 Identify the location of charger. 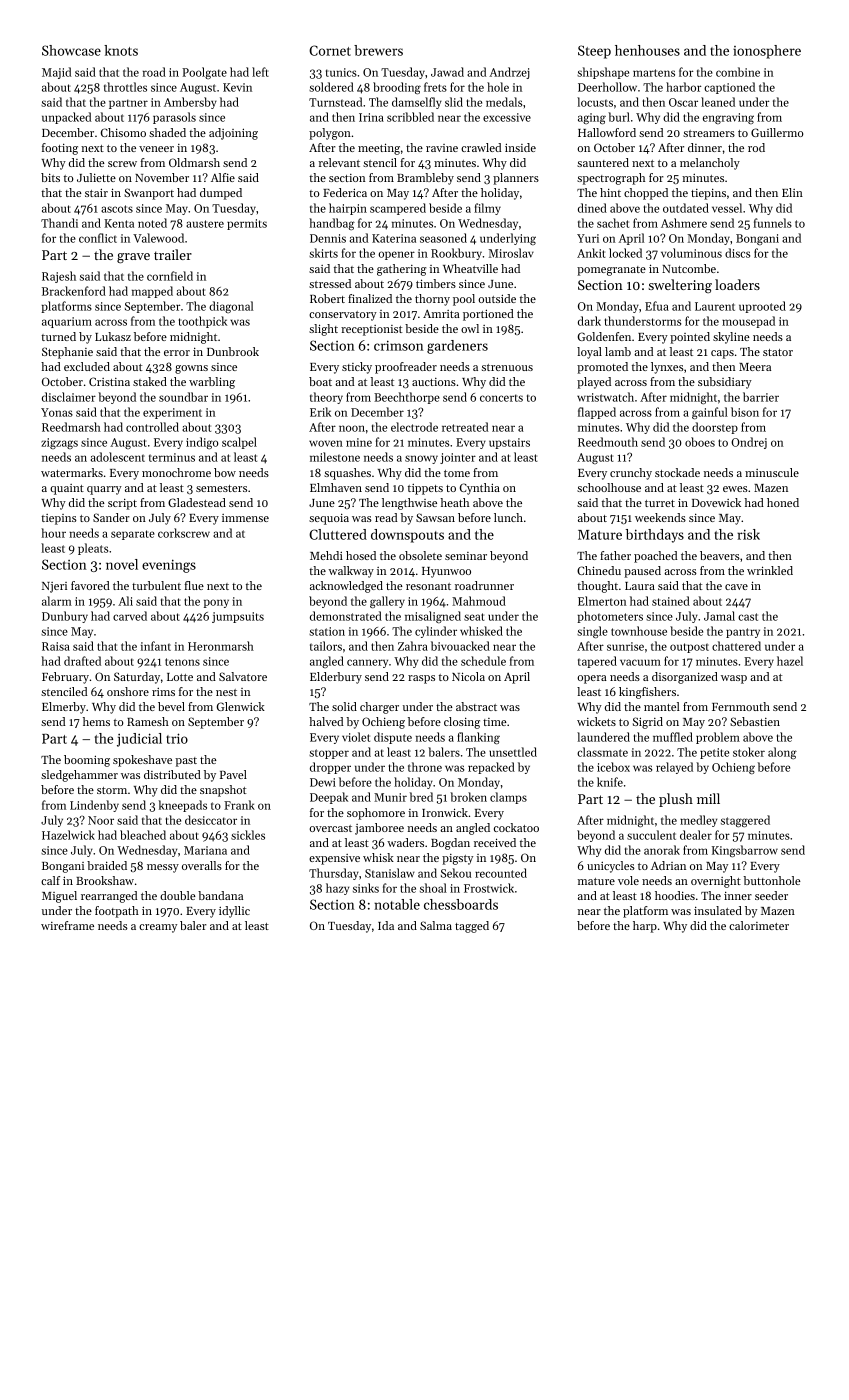
(379, 708).
